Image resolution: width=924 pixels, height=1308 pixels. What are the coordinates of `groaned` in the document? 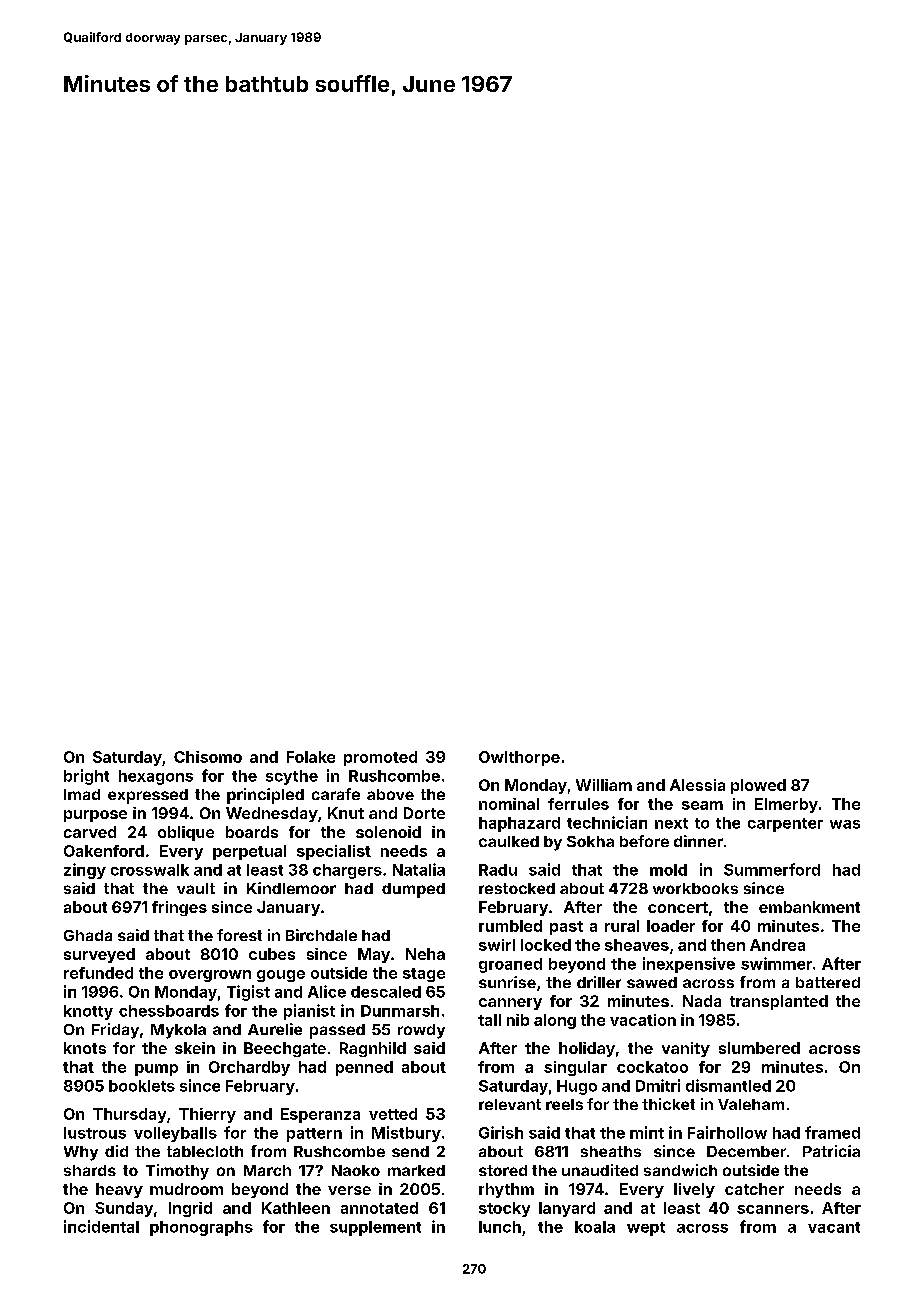 It's located at (510, 965).
